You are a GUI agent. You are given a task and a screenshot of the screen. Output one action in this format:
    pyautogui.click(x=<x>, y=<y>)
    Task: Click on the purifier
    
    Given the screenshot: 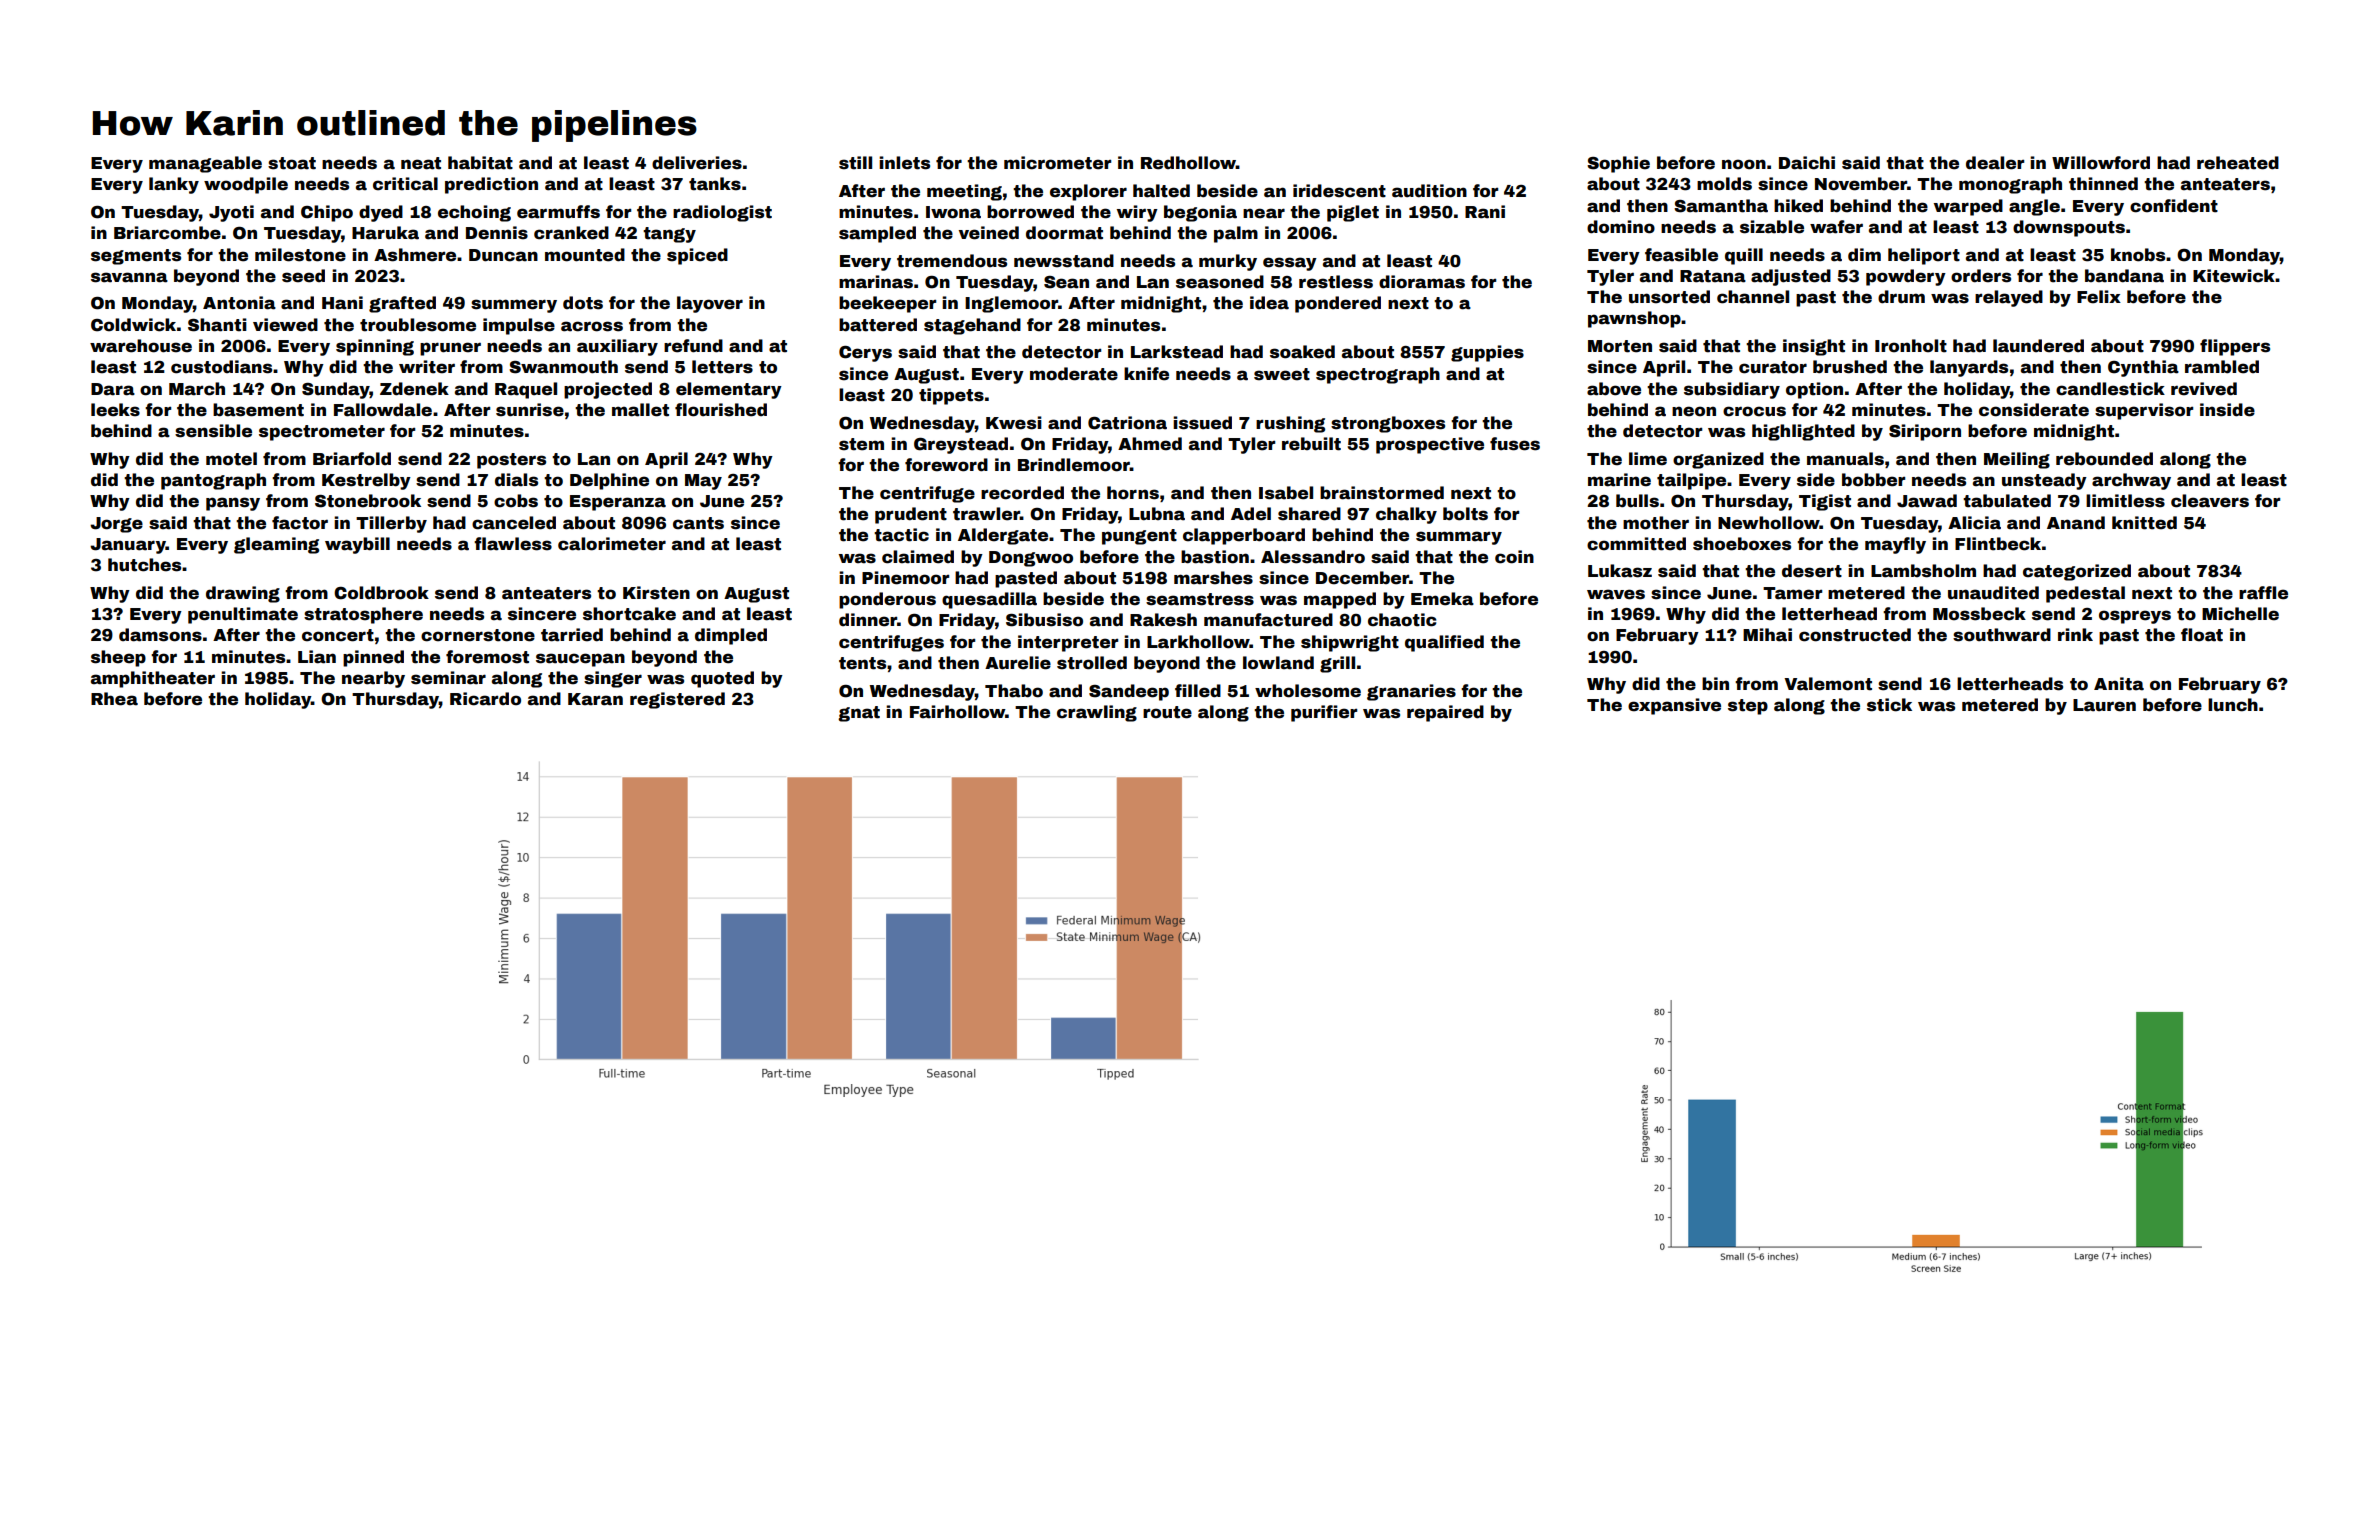 What is the action you would take?
    pyautogui.click(x=1324, y=713)
